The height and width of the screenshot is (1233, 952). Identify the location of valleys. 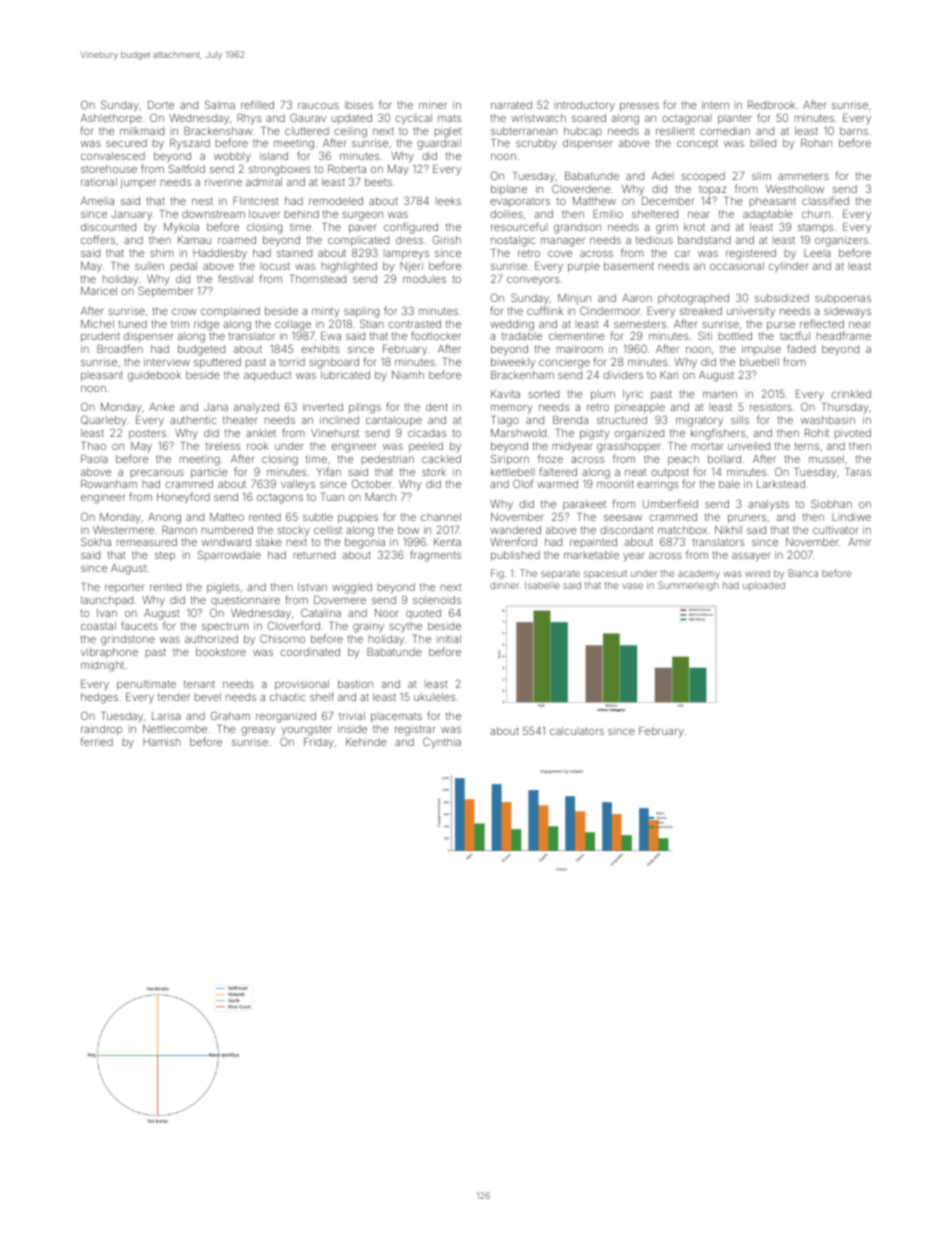
(298, 485).
